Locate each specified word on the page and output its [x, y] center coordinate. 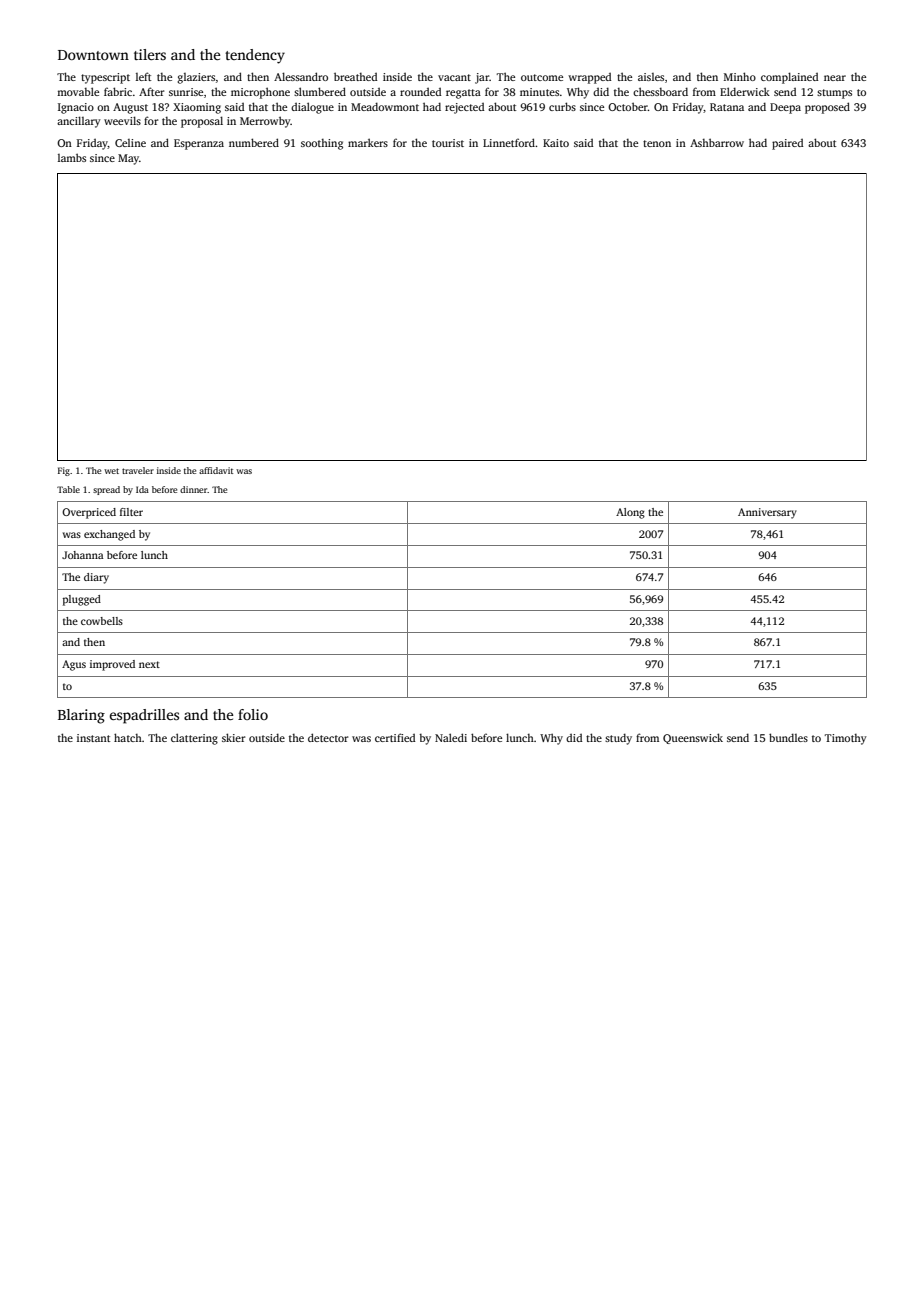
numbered [254, 142]
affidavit [216, 470]
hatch [128, 737]
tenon [657, 143]
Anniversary [767, 513]
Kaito [556, 143]
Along [630, 513]
